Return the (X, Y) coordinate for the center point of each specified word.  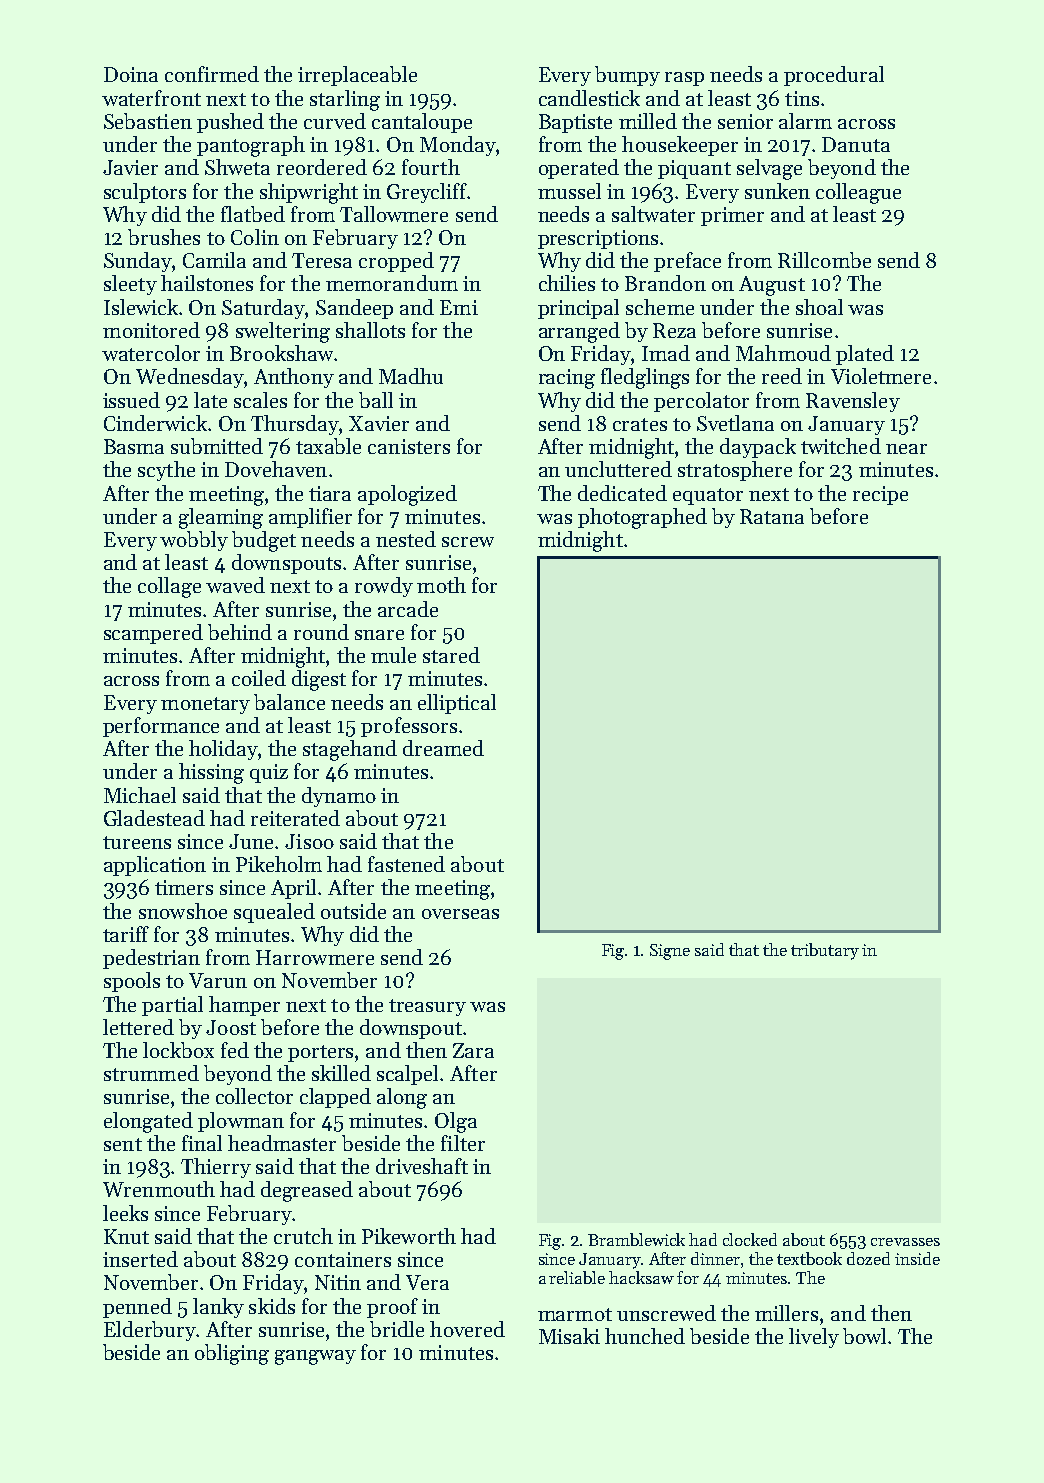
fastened (406, 864)
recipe (880, 495)
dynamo (339, 797)
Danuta (856, 144)
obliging (232, 1354)
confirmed (212, 74)
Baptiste (575, 123)
